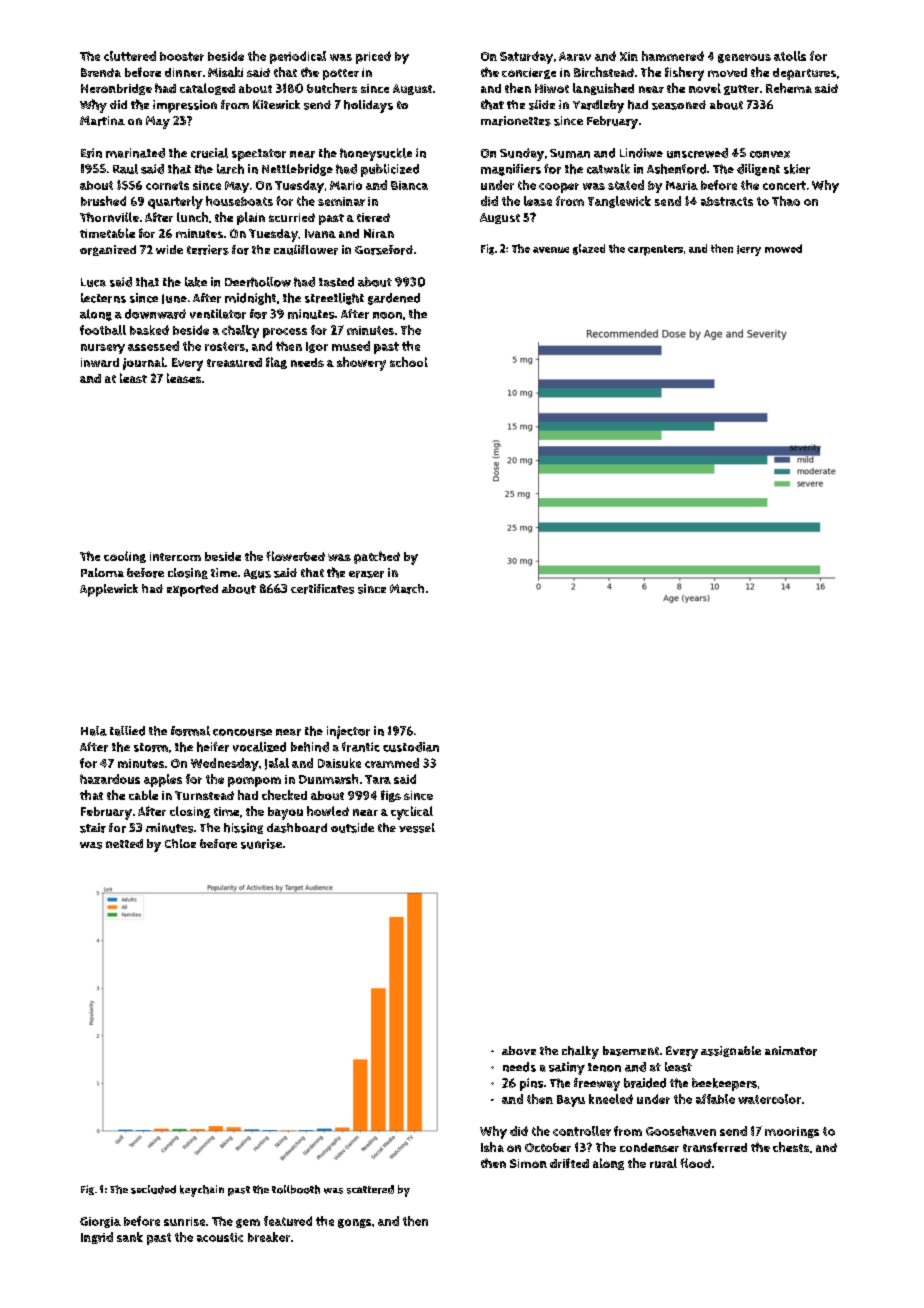 This page has height=1308, width=924. I want to click on Igor, so click(317, 347).
